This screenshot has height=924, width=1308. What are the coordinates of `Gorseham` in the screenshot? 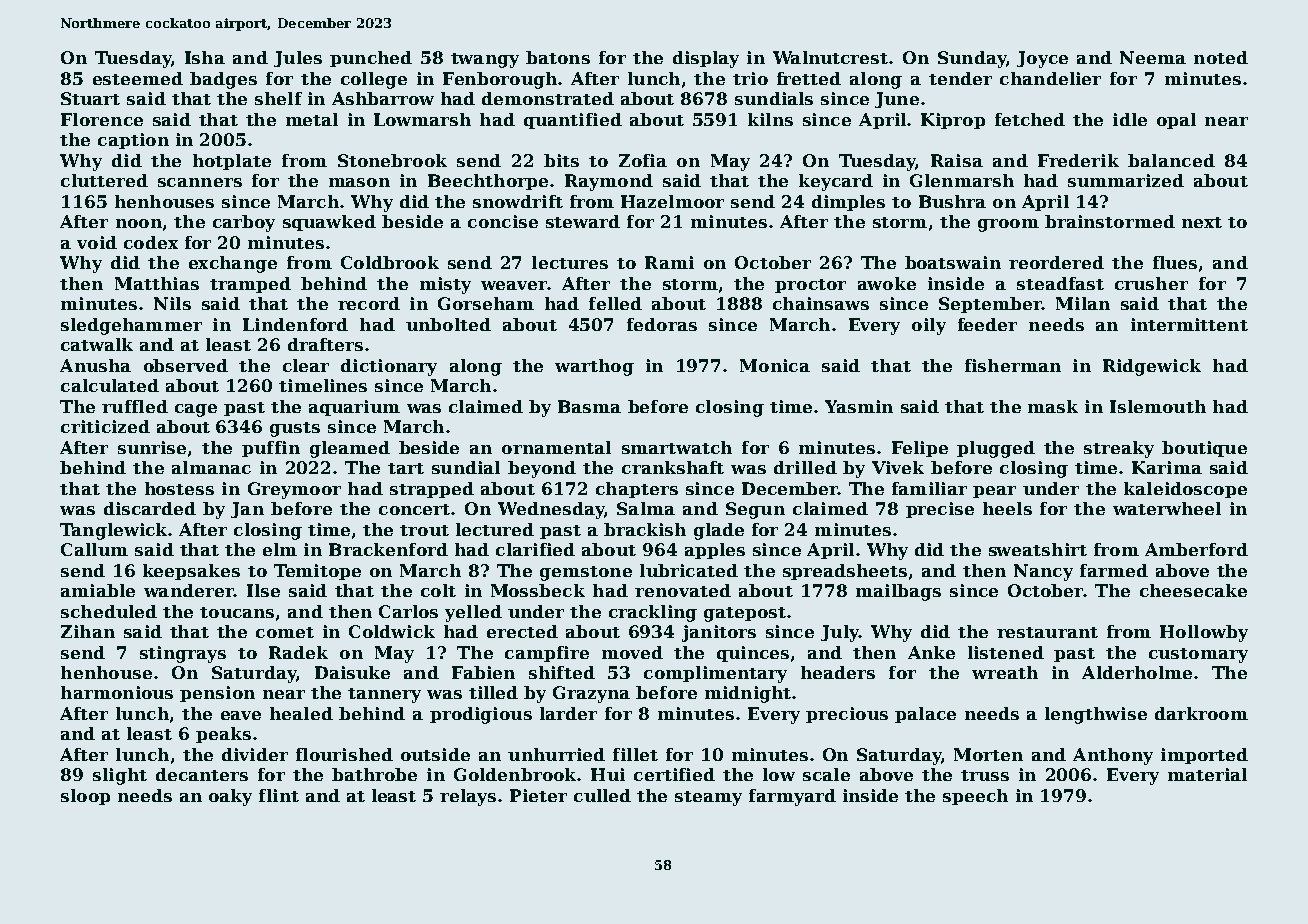 It's located at (486, 303).
